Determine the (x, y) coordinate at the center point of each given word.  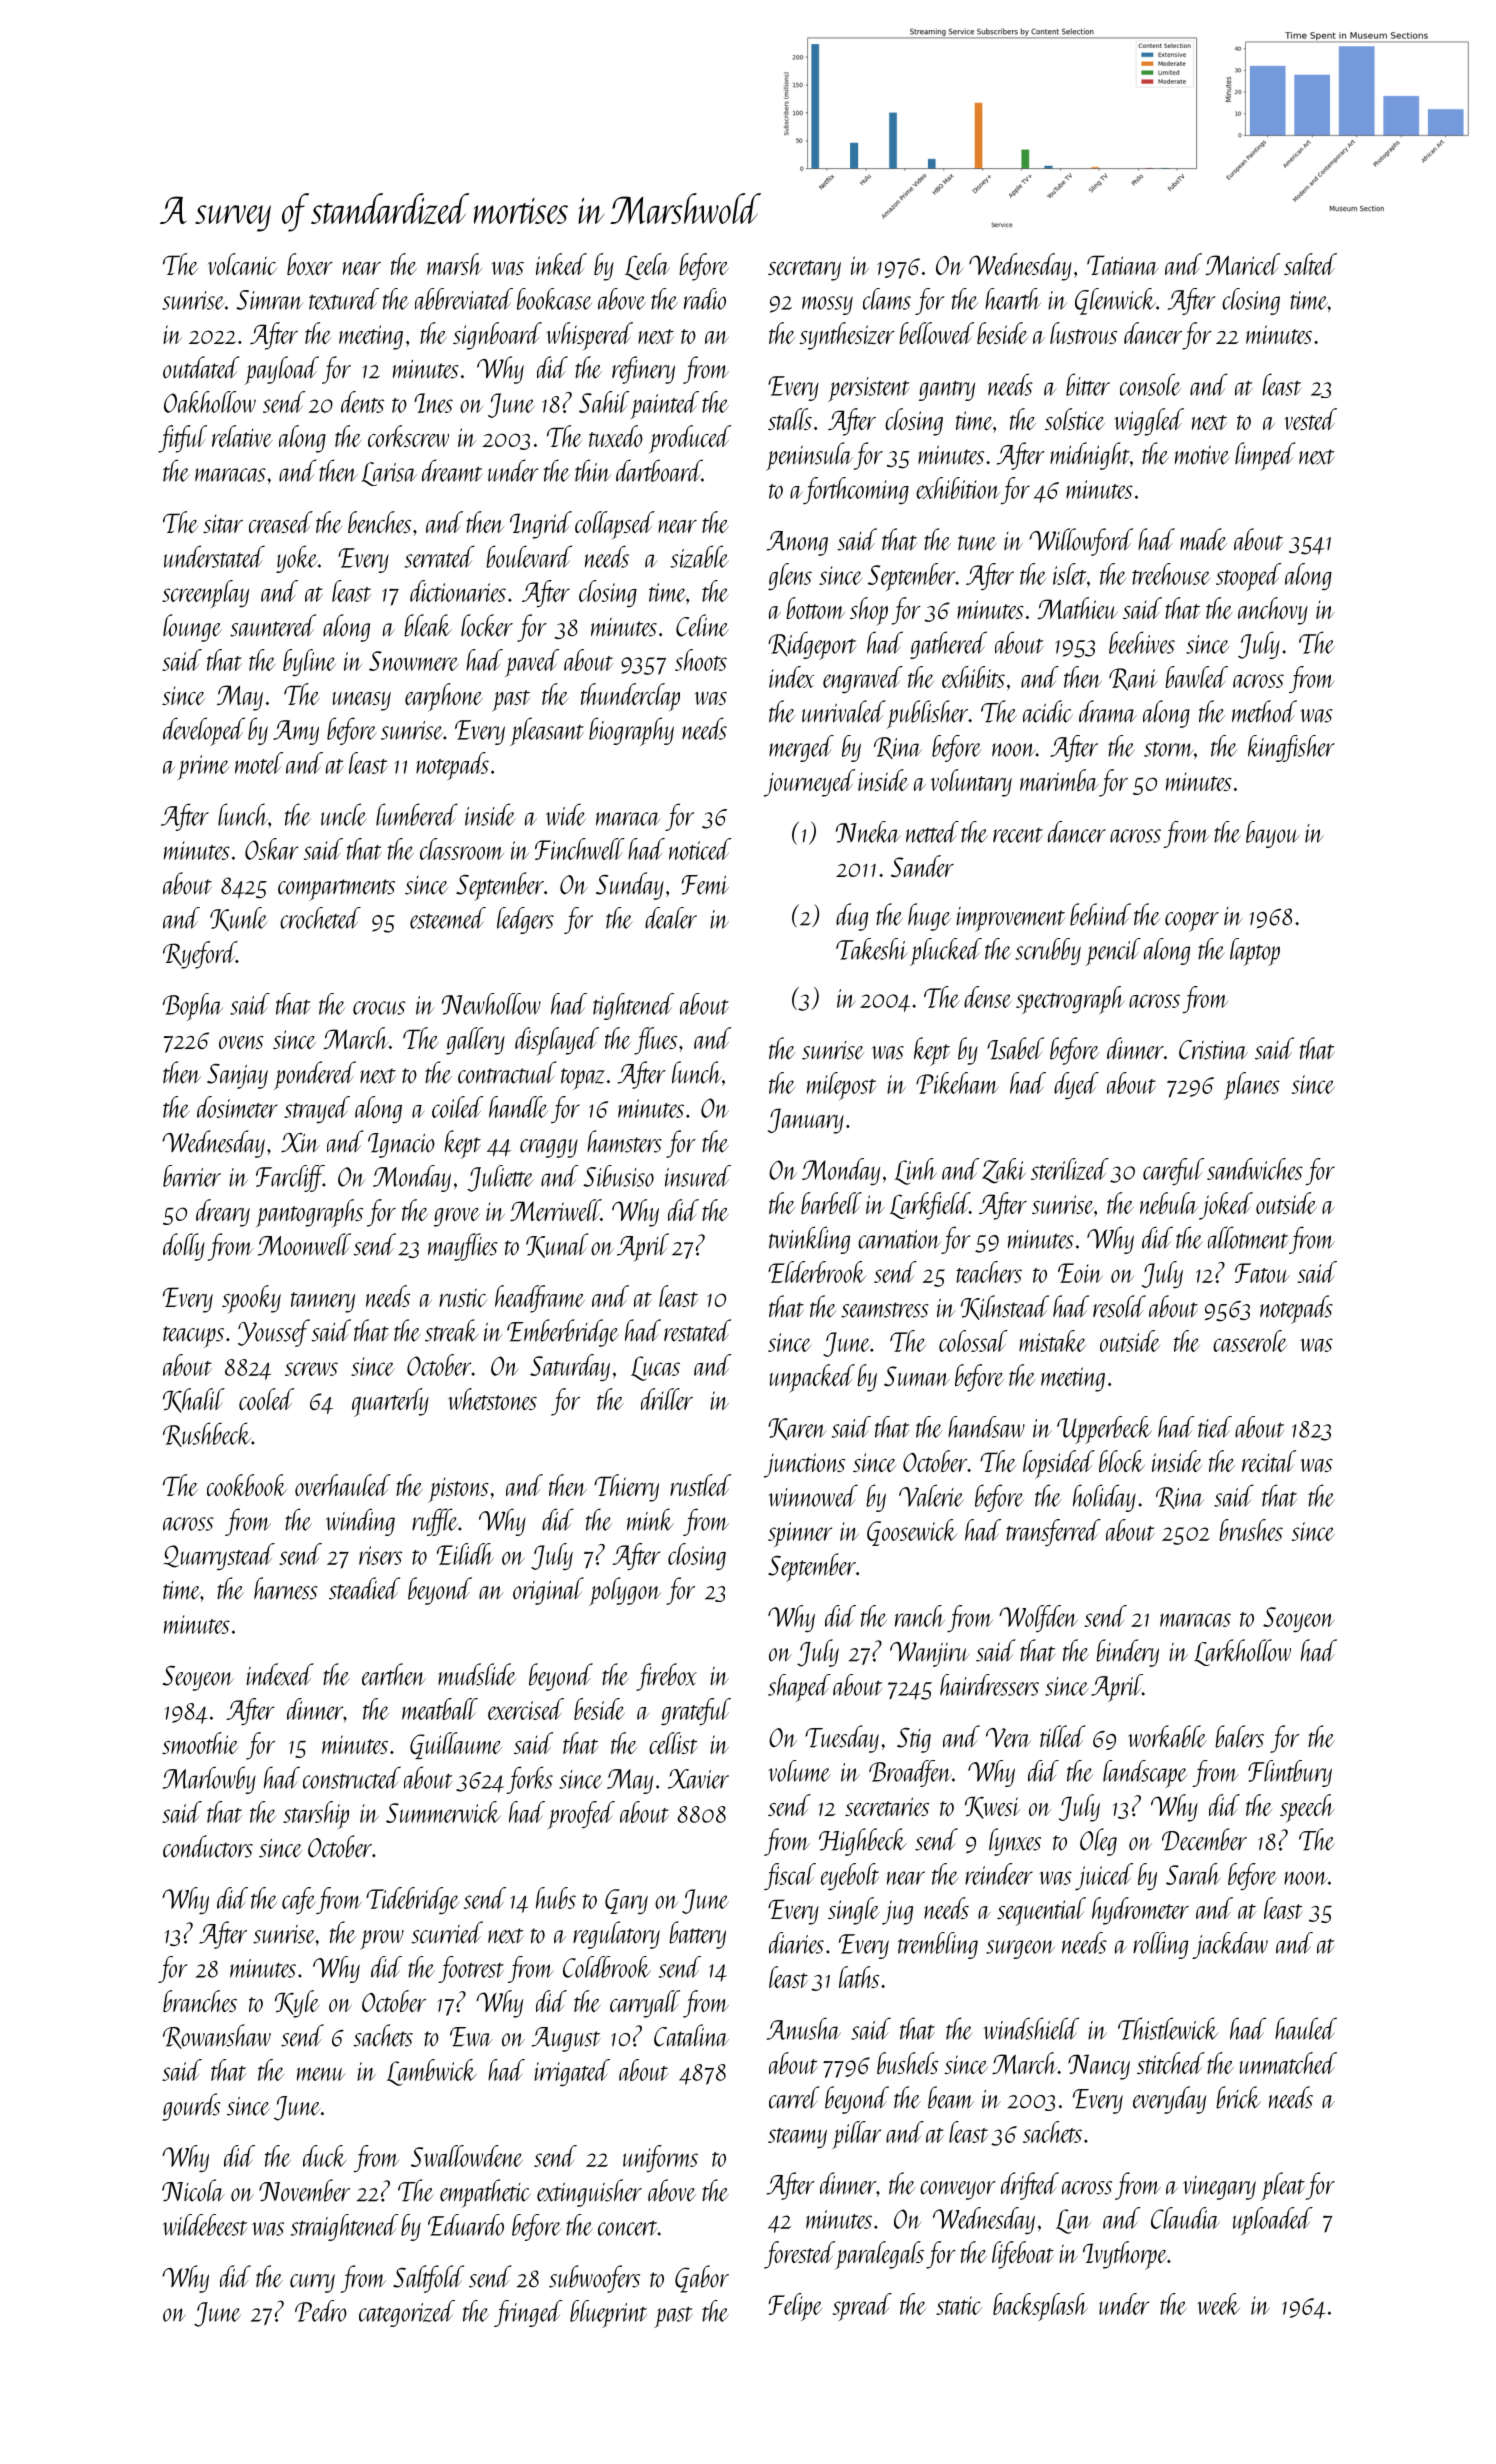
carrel (794, 2097)
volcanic (243, 264)
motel (259, 763)
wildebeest (205, 2225)
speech (1307, 1808)
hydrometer (1140, 1911)
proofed (581, 1815)
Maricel (1242, 264)
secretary (804, 270)
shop (869, 611)
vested (1310, 419)
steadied (364, 1588)
